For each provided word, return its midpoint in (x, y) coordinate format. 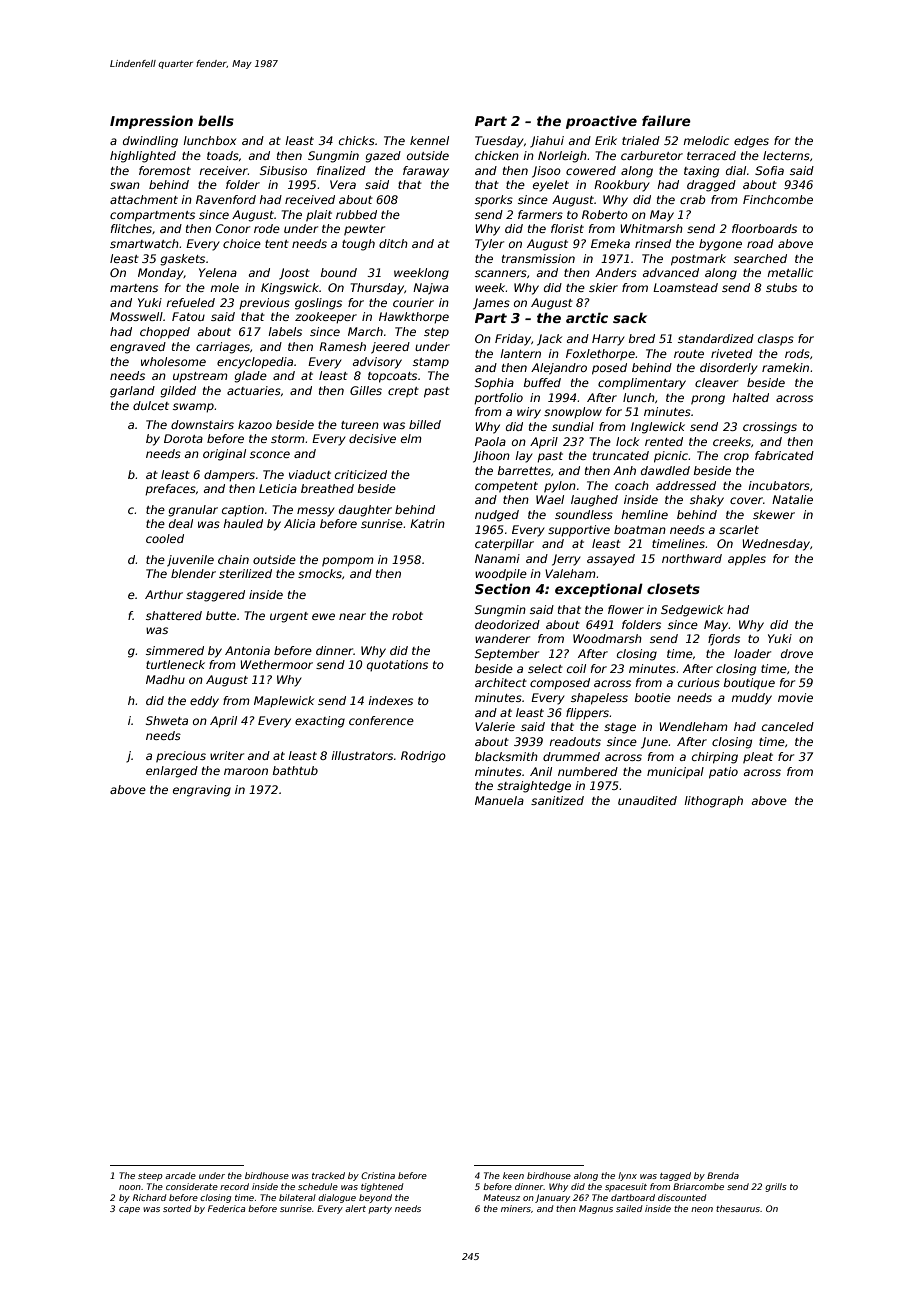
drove (797, 653)
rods (797, 353)
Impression (151, 122)
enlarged (172, 772)
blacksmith (506, 756)
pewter (364, 230)
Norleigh (562, 157)
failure (666, 120)
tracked (328, 1175)
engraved (138, 348)
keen (513, 1175)
